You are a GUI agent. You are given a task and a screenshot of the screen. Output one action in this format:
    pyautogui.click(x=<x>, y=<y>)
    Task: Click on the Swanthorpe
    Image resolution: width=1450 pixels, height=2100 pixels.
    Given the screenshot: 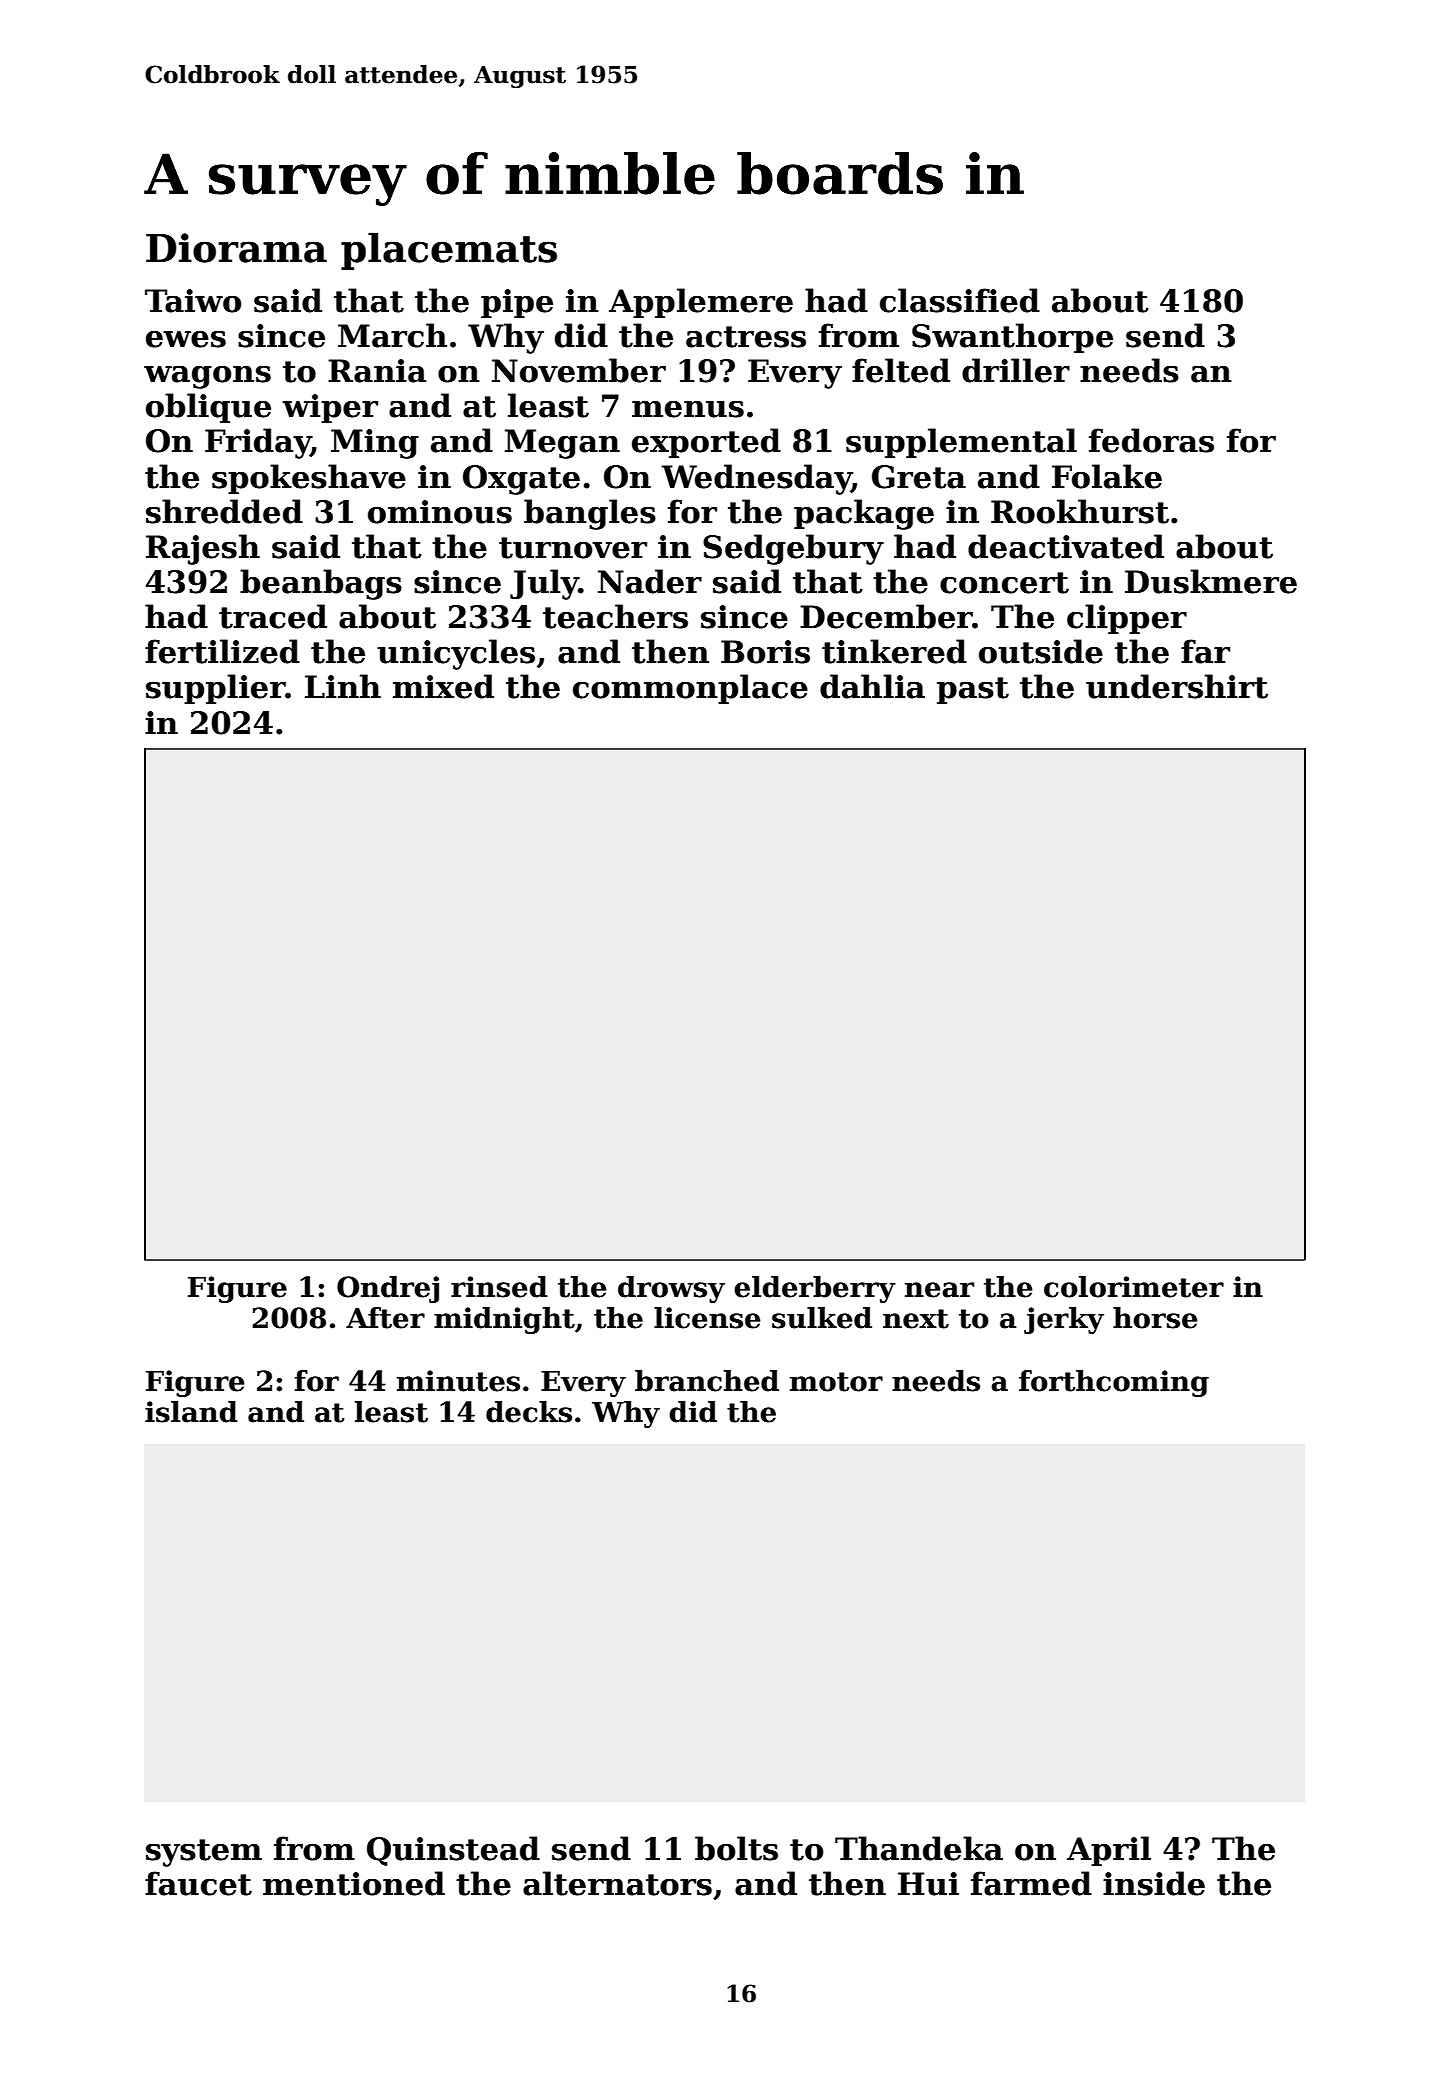 What is the action you would take?
    pyautogui.click(x=1012, y=338)
